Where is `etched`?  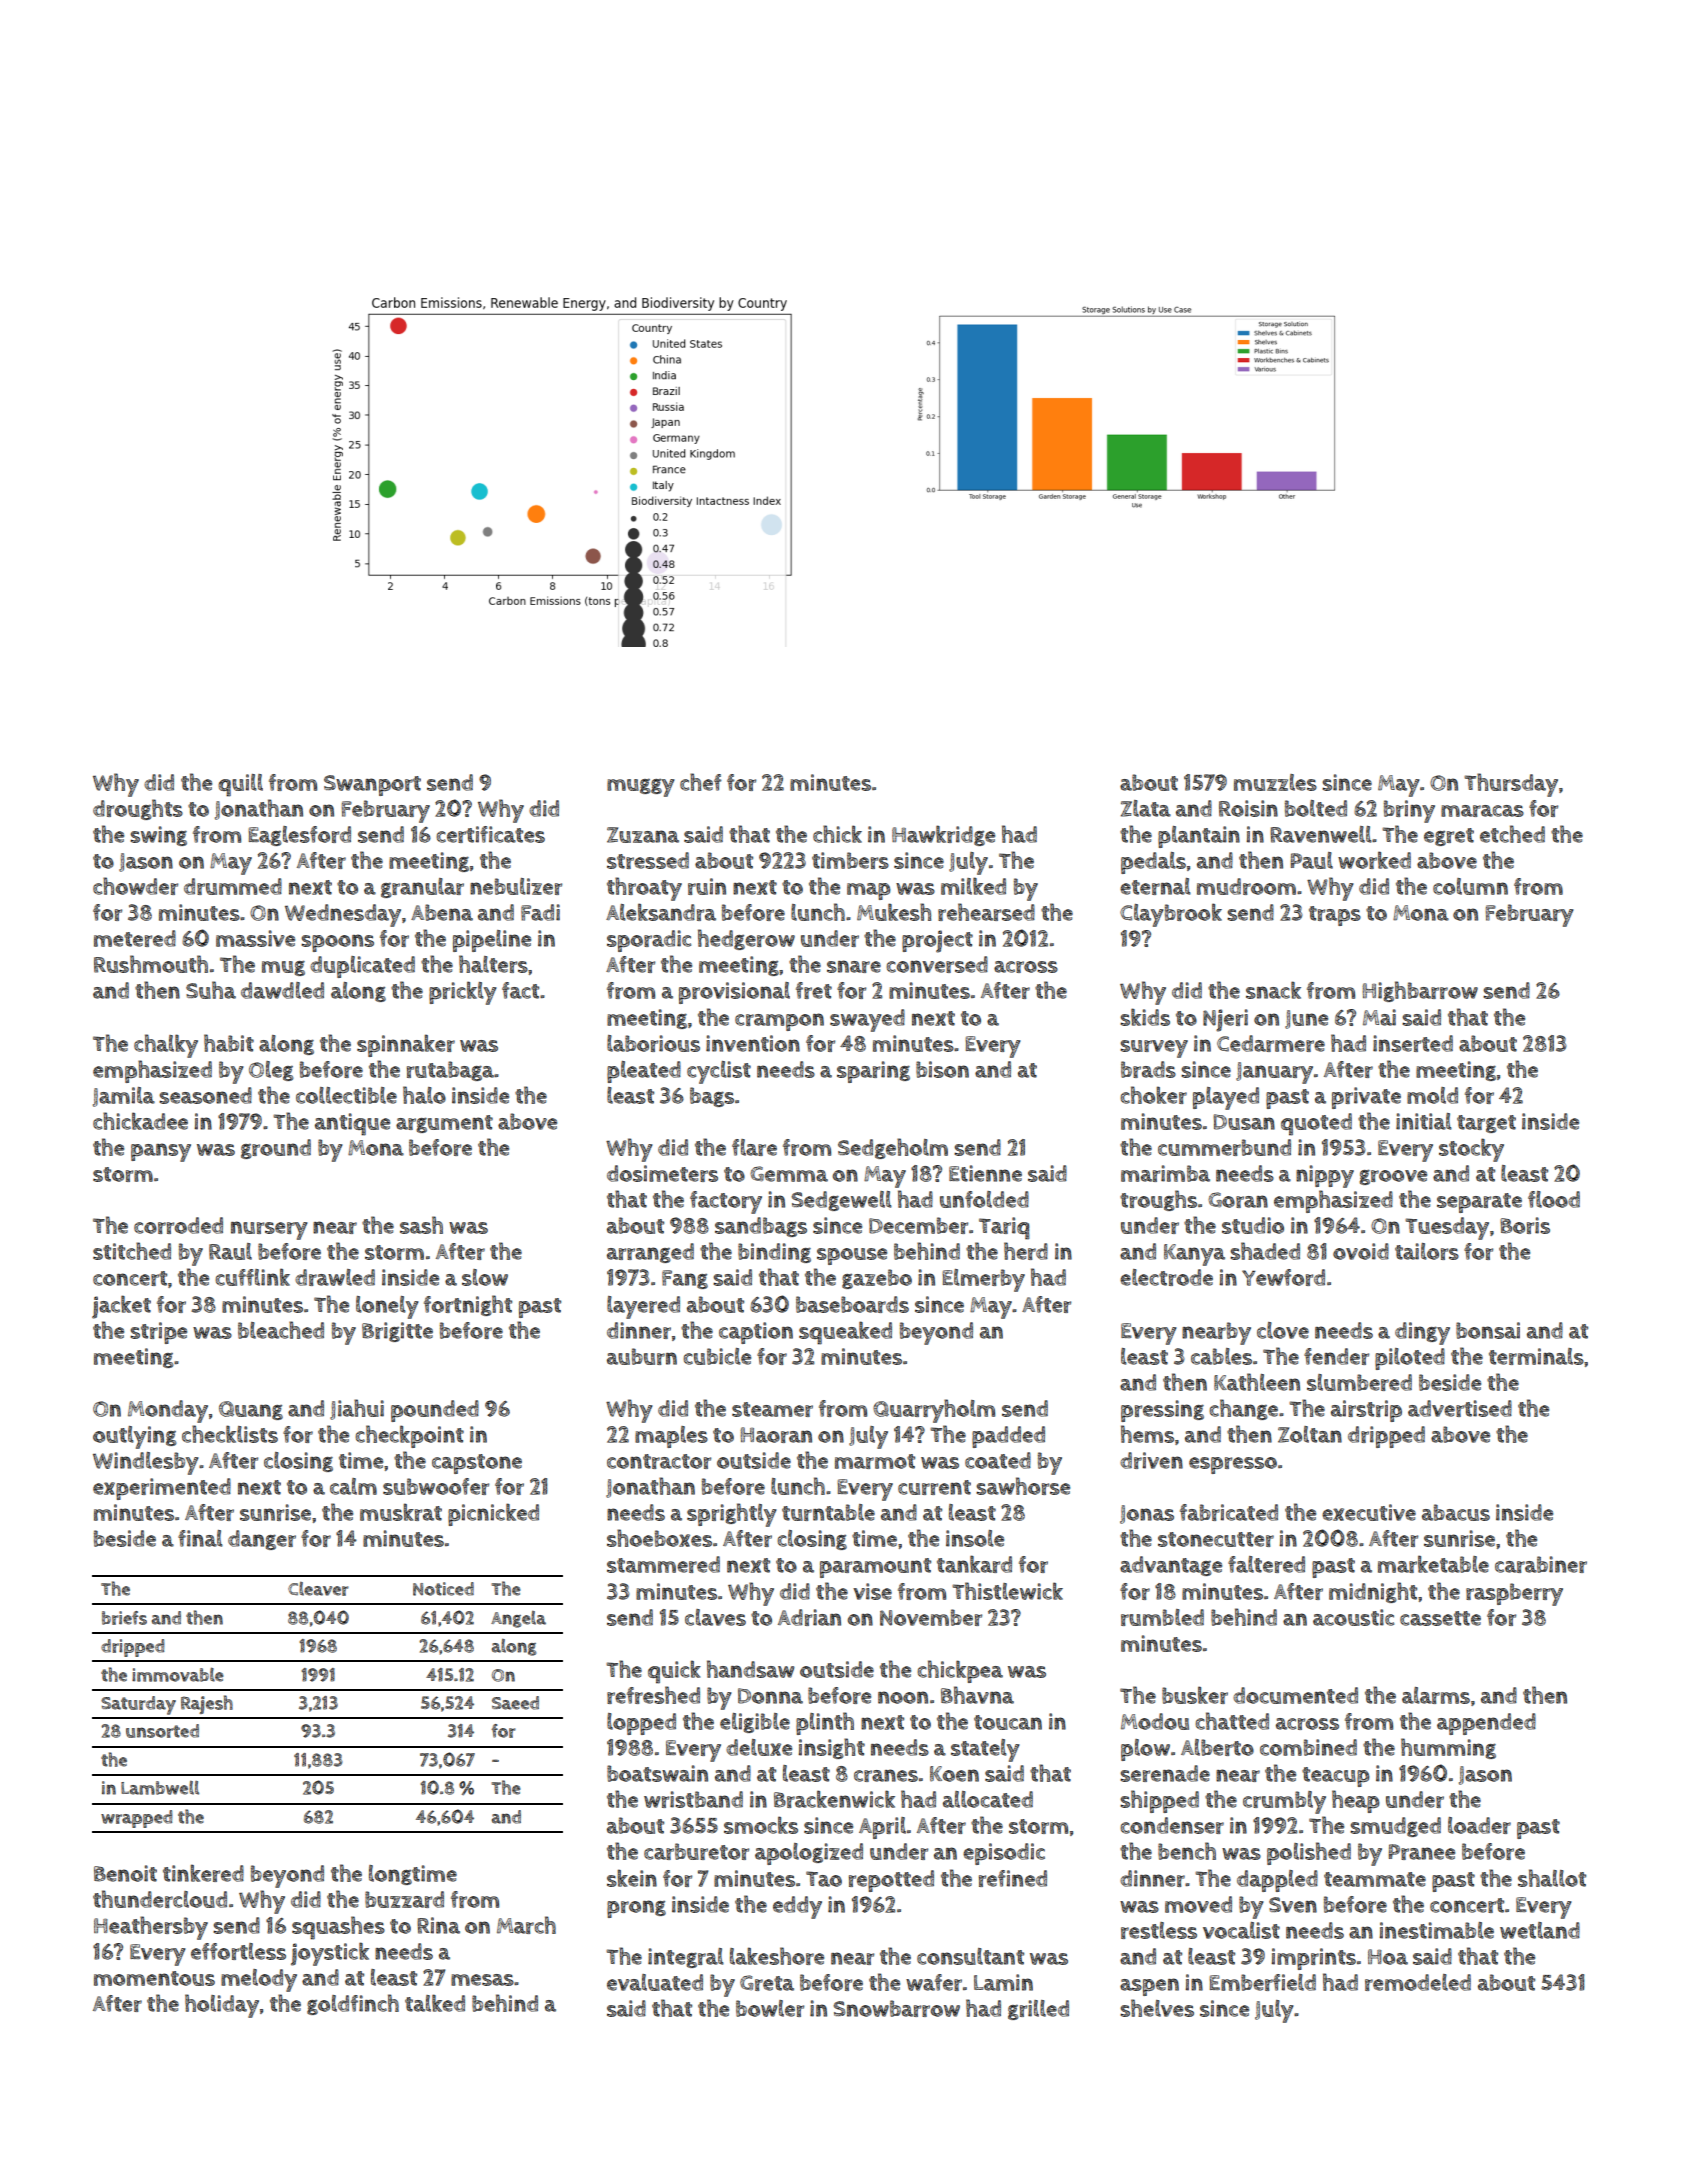 etched is located at coordinates (1512, 834).
